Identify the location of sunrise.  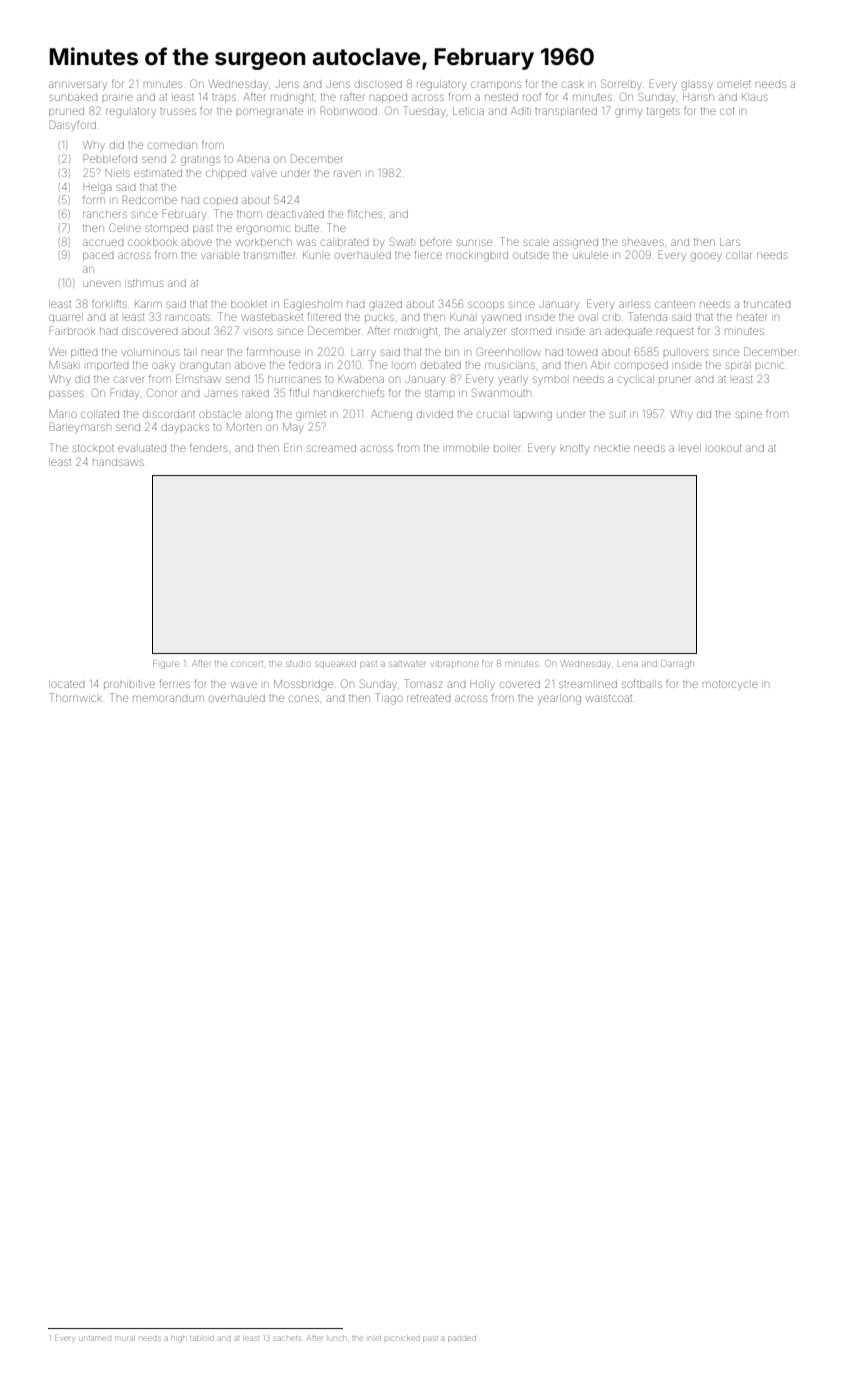
(474, 242).
